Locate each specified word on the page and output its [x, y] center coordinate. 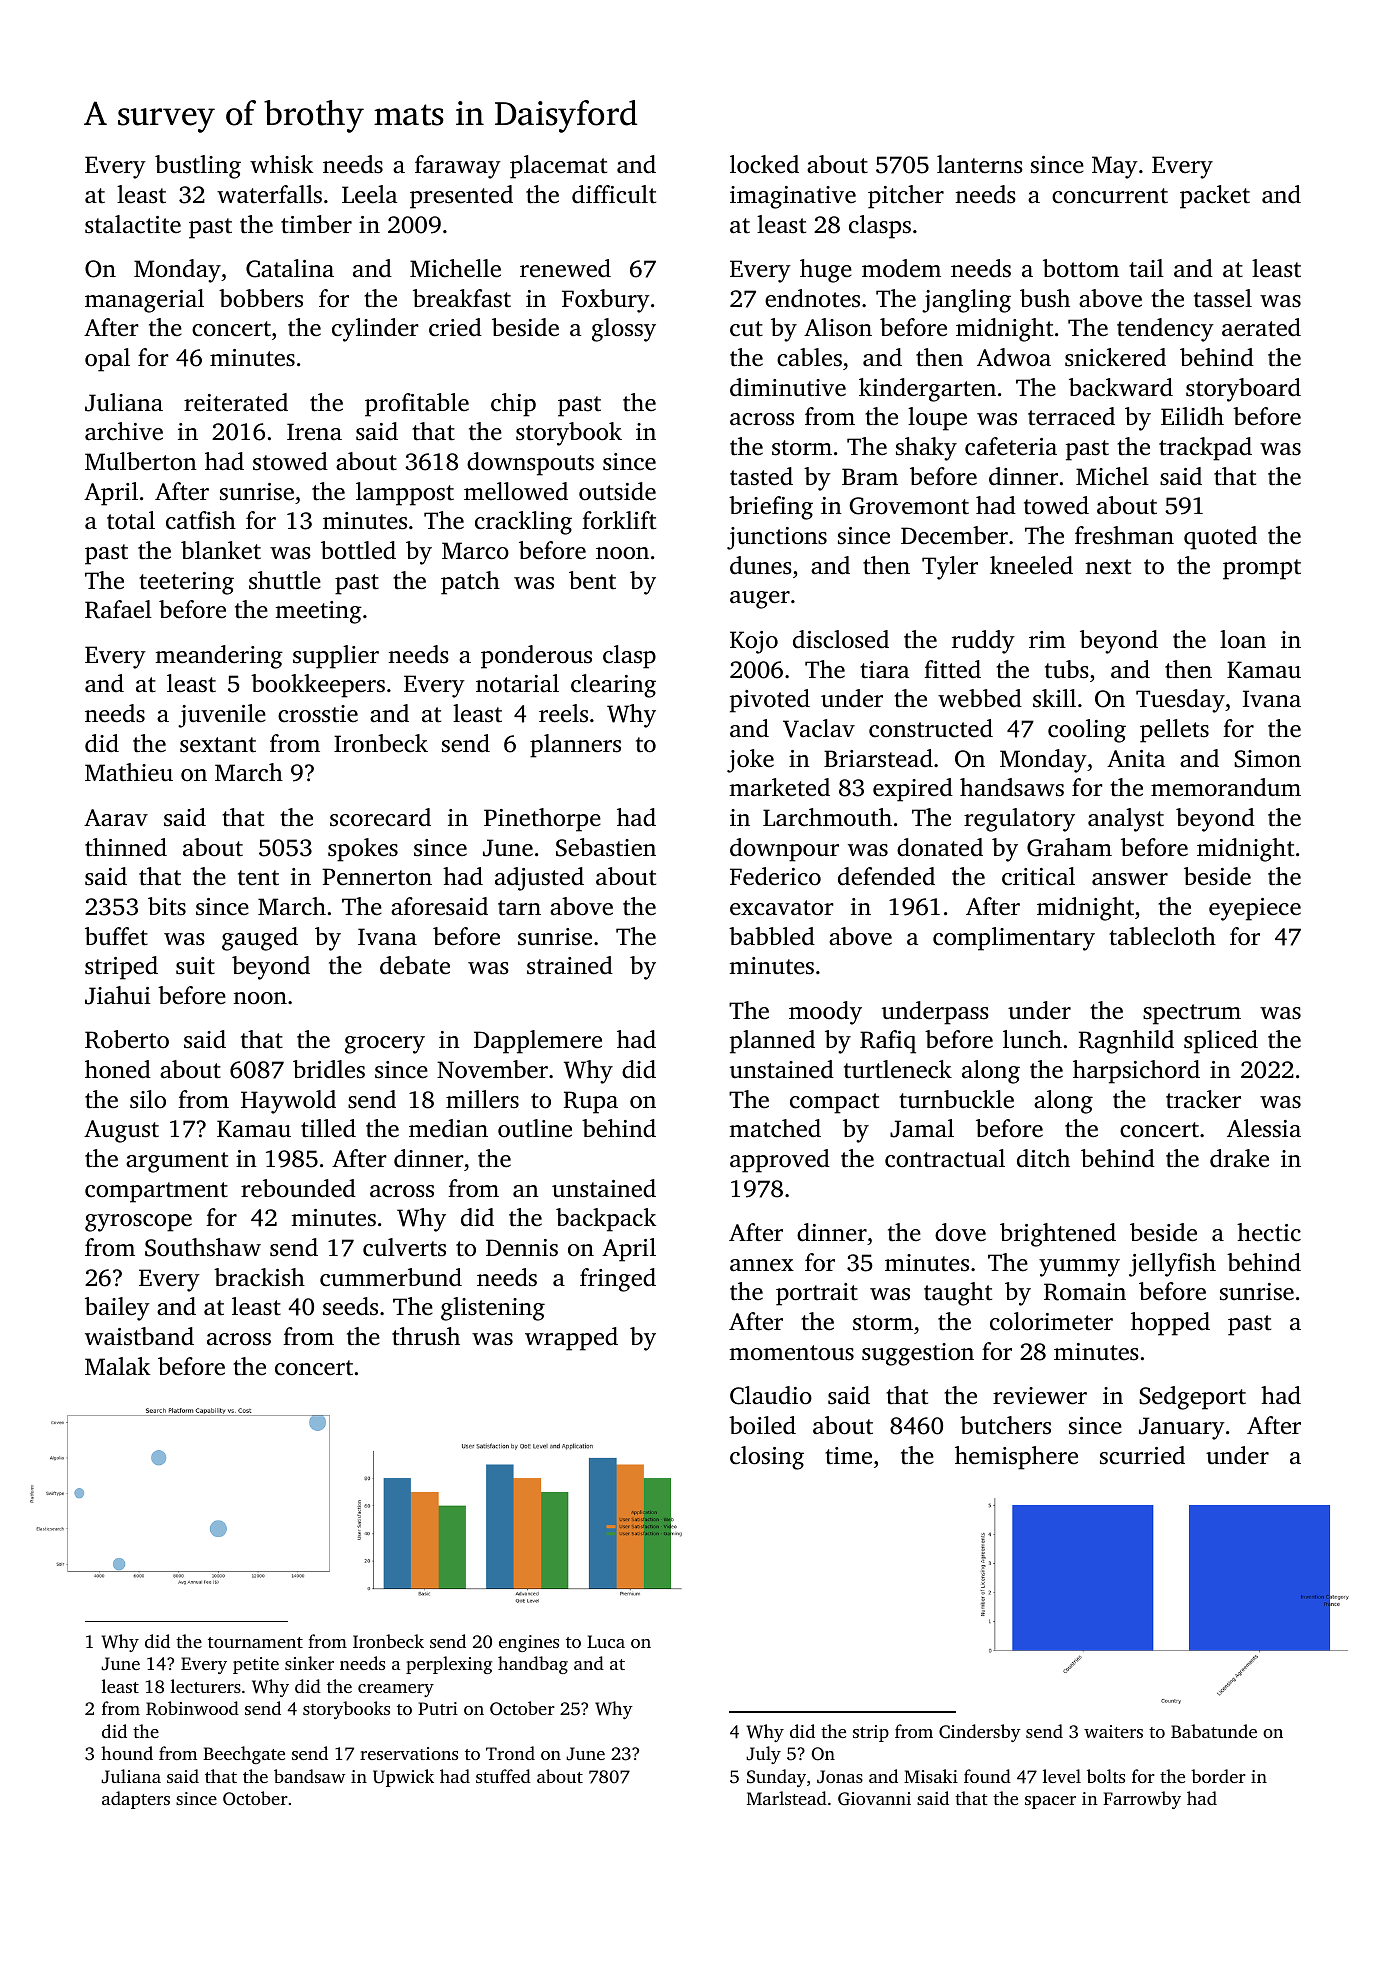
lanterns [980, 164]
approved [780, 1161]
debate [415, 965]
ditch [1043, 1158]
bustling [198, 167]
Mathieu [129, 772]
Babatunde [1214, 1731]
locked [764, 164]
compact [834, 1103]
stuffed [503, 1776]
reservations [409, 1753]
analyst [1126, 820]
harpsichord [1136, 1072]
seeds [350, 1306]
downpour [784, 850]
